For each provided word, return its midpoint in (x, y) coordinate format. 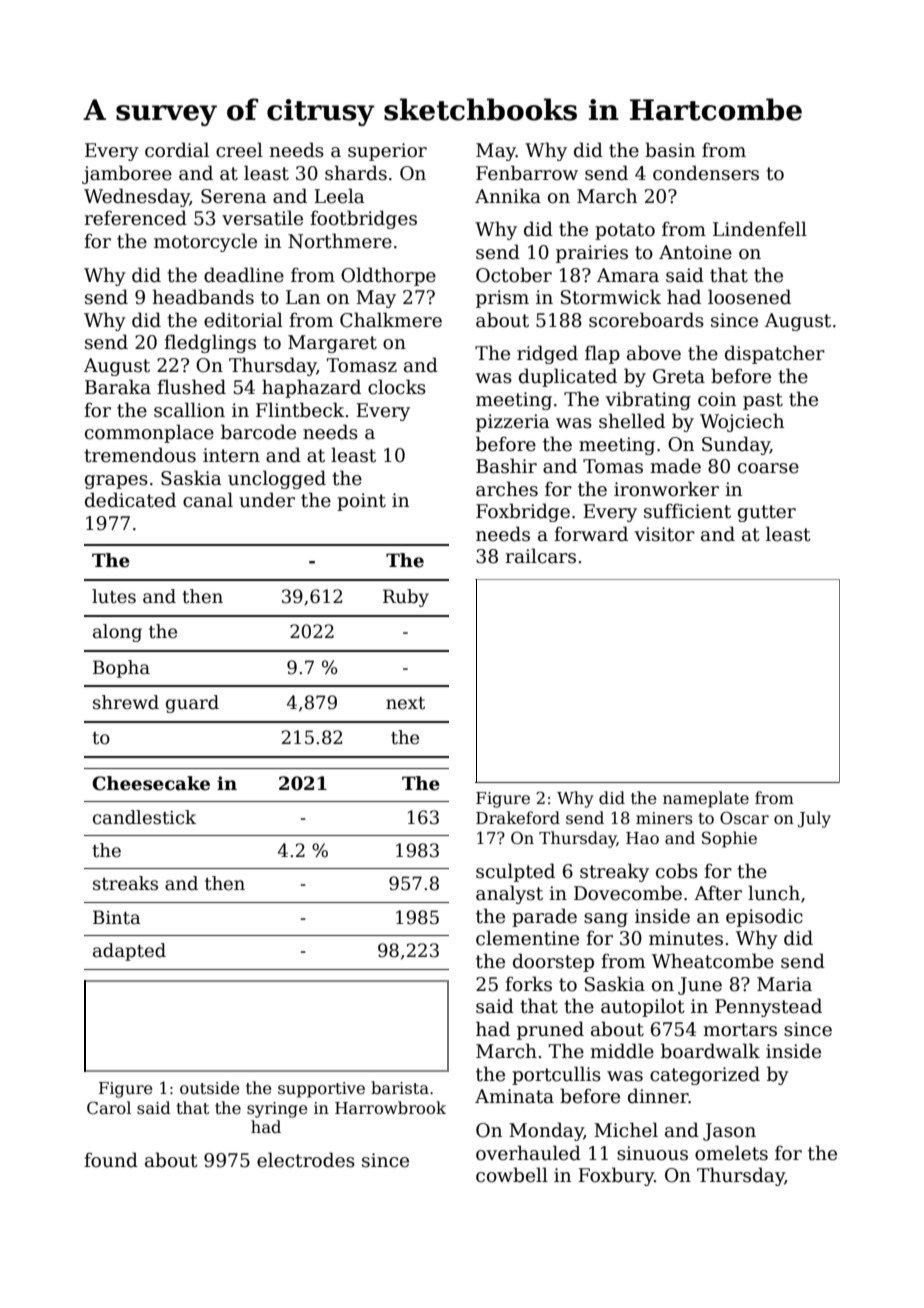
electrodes (306, 1160)
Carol (109, 1107)
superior (387, 152)
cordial (177, 150)
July (814, 819)
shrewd (126, 702)
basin (670, 150)
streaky (614, 872)
